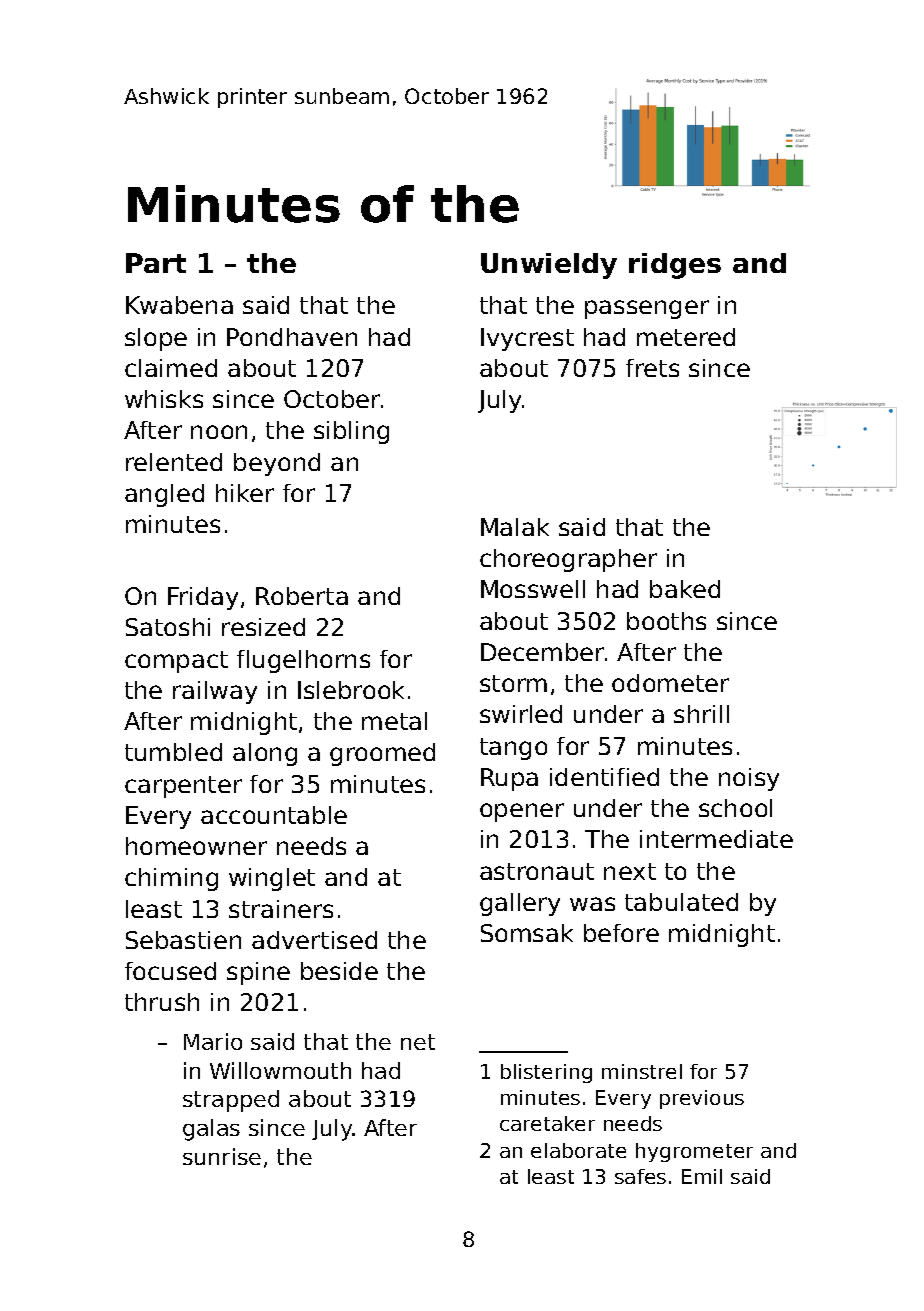  I want to click on Willowmouth, so click(280, 1070).
